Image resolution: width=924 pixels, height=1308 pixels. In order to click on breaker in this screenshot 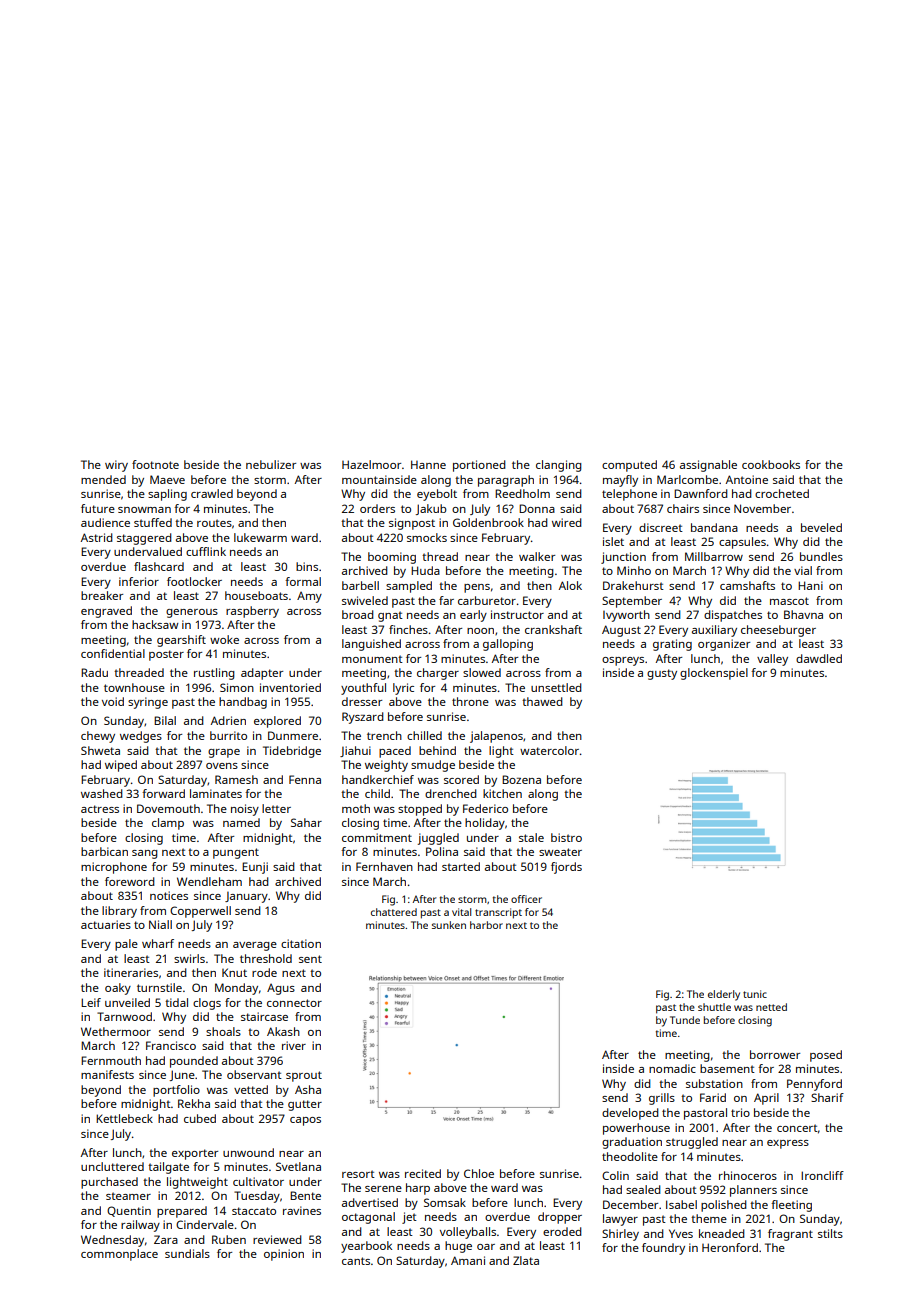, I will do `click(102, 595)`.
